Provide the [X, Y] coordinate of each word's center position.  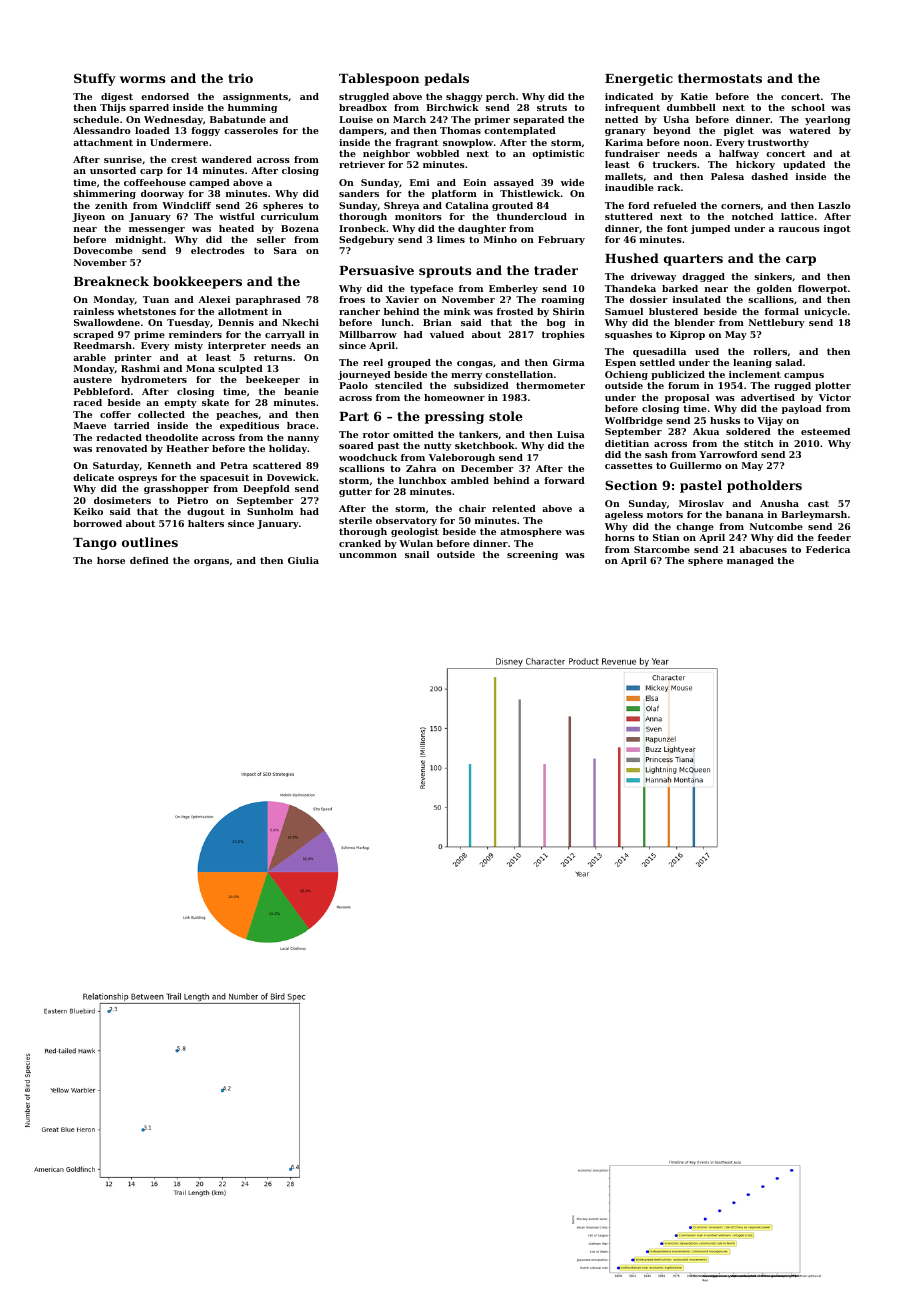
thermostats [720, 78]
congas [475, 364]
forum [683, 385]
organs [211, 562]
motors [665, 514]
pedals [446, 79]
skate [215, 402]
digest [117, 97]
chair [472, 508]
